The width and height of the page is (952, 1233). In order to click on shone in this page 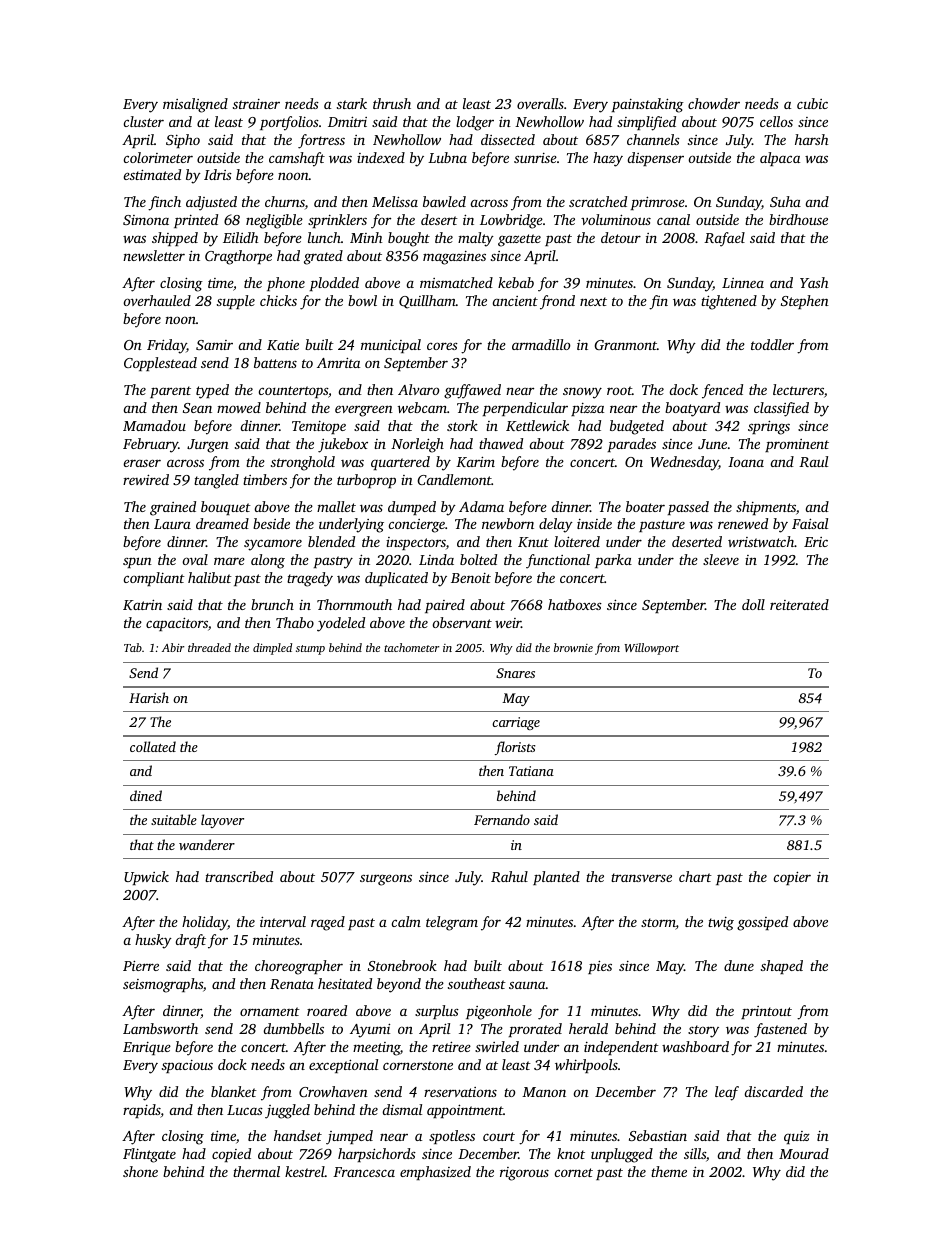, I will do `click(140, 1171)`.
